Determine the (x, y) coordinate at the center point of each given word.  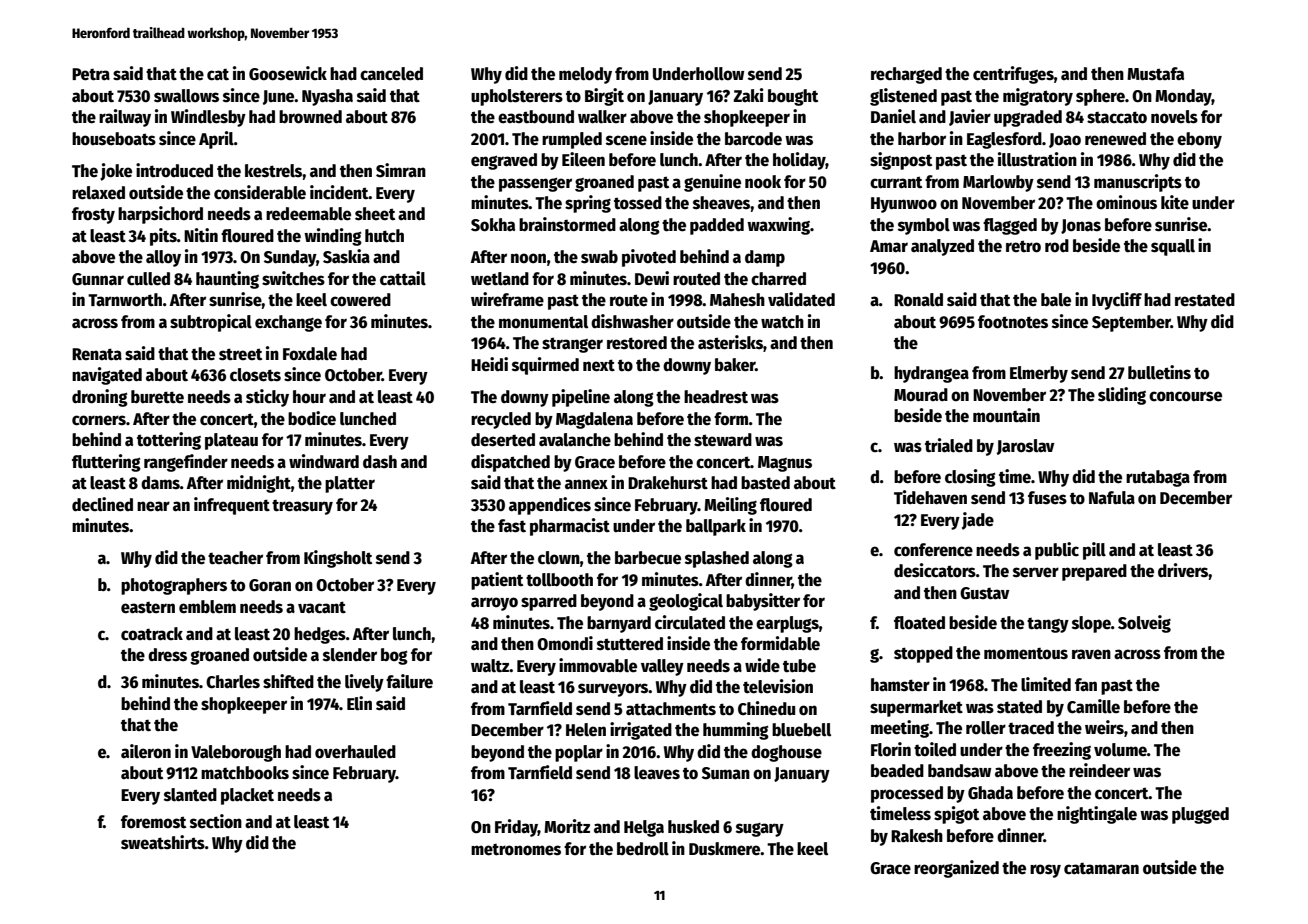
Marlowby (998, 183)
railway (125, 118)
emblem (207, 607)
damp (765, 258)
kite (1175, 202)
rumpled (572, 140)
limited (1046, 684)
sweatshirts (163, 842)
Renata (97, 354)
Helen (586, 730)
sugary (760, 830)
